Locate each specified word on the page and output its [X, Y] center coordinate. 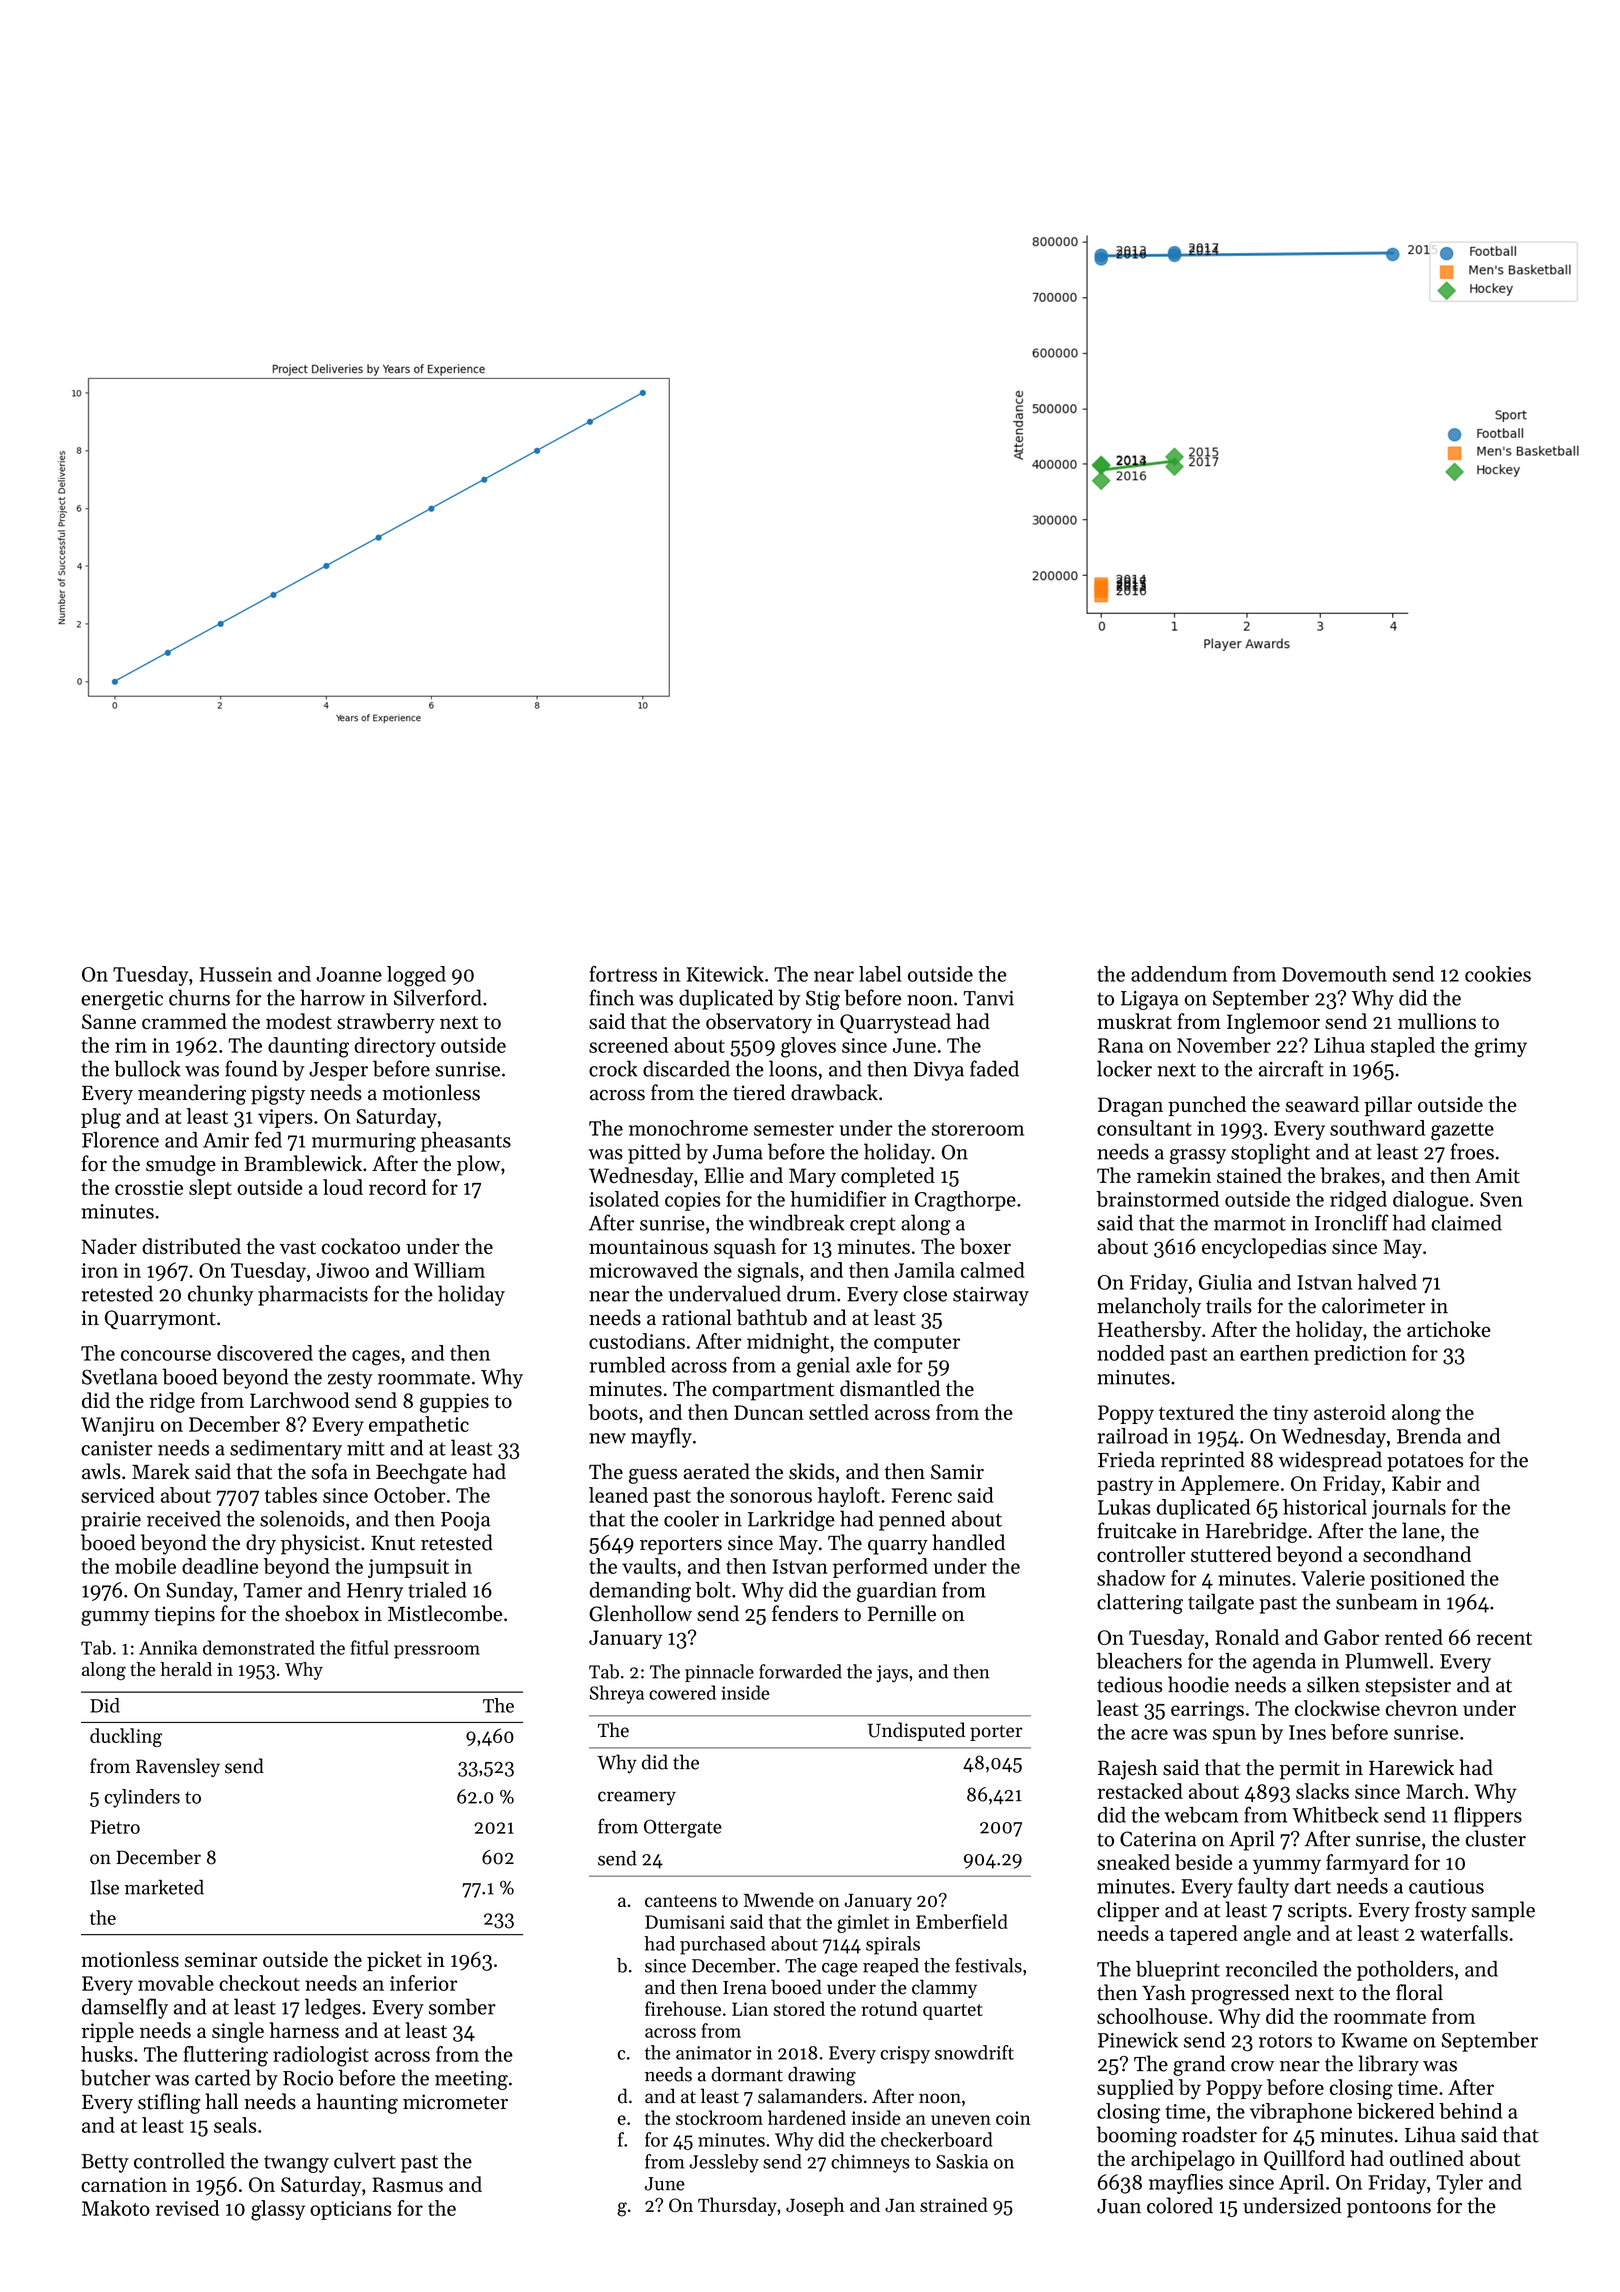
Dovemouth [1334, 974]
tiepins [184, 1616]
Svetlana [120, 1376]
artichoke [1449, 1329]
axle [873, 1365]
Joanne [349, 974]
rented [1414, 1637]
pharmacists [313, 1295]
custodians [637, 1341]
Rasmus [407, 2184]
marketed [164, 1887]
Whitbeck [1335, 1815]
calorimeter [1373, 1305]
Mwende [779, 1899]
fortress [623, 974]
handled [968, 1542]
